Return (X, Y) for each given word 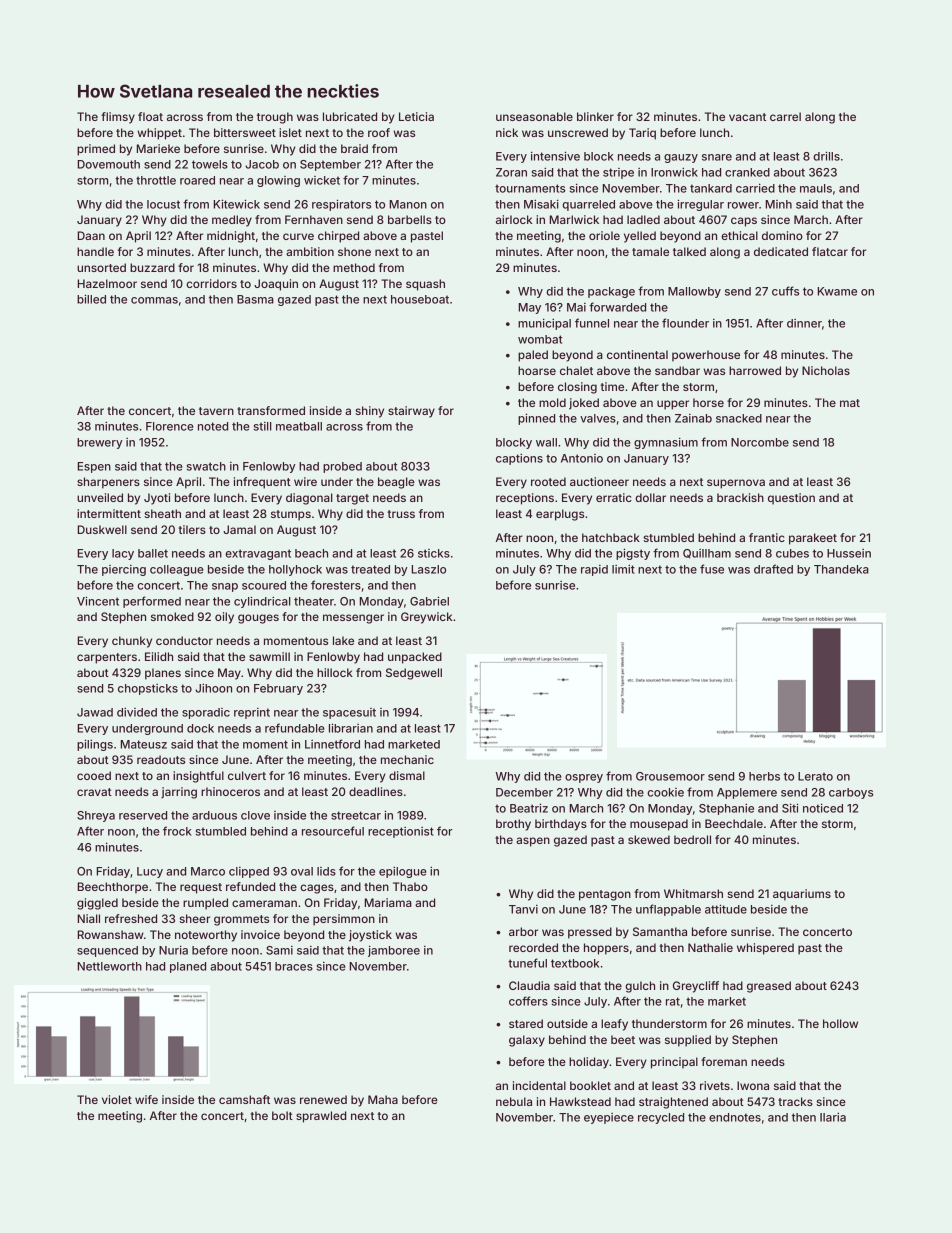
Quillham (707, 553)
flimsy (118, 118)
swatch (206, 466)
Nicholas (826, 370)
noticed (823, 808)
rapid (594, 570)
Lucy (150, 872)
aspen (533, 842)
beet (623, 1039)
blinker (595, 116)
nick (507, 132)
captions (519, 459)
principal (674, 1063)
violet (117, 1099)
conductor (184, 640)
